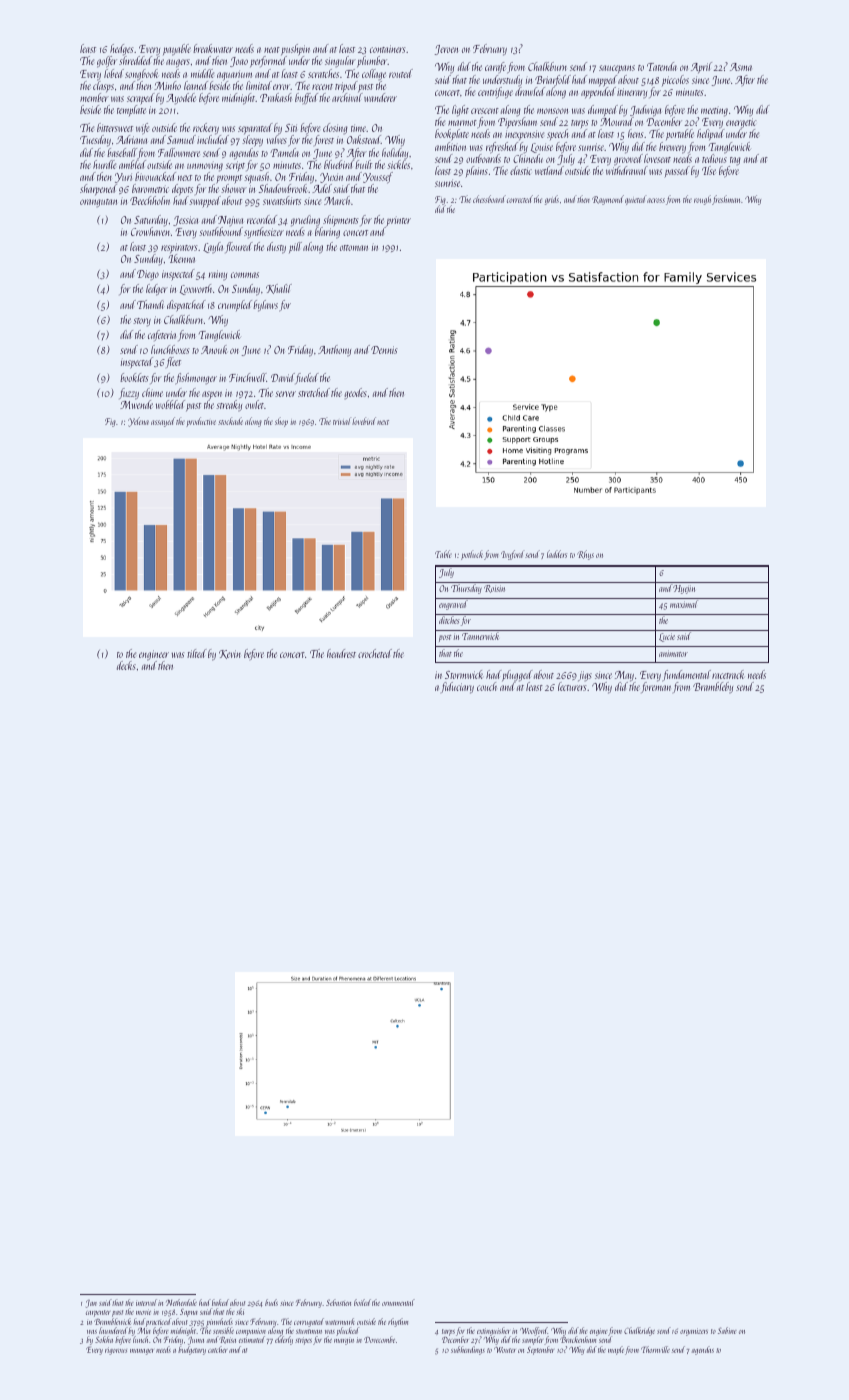 The width and height of the screenshot is (849, 1400). What do you see at coordinates (158, 1322) in the screenshot?
I see `practiced` at bounding box center [158, 1322].
